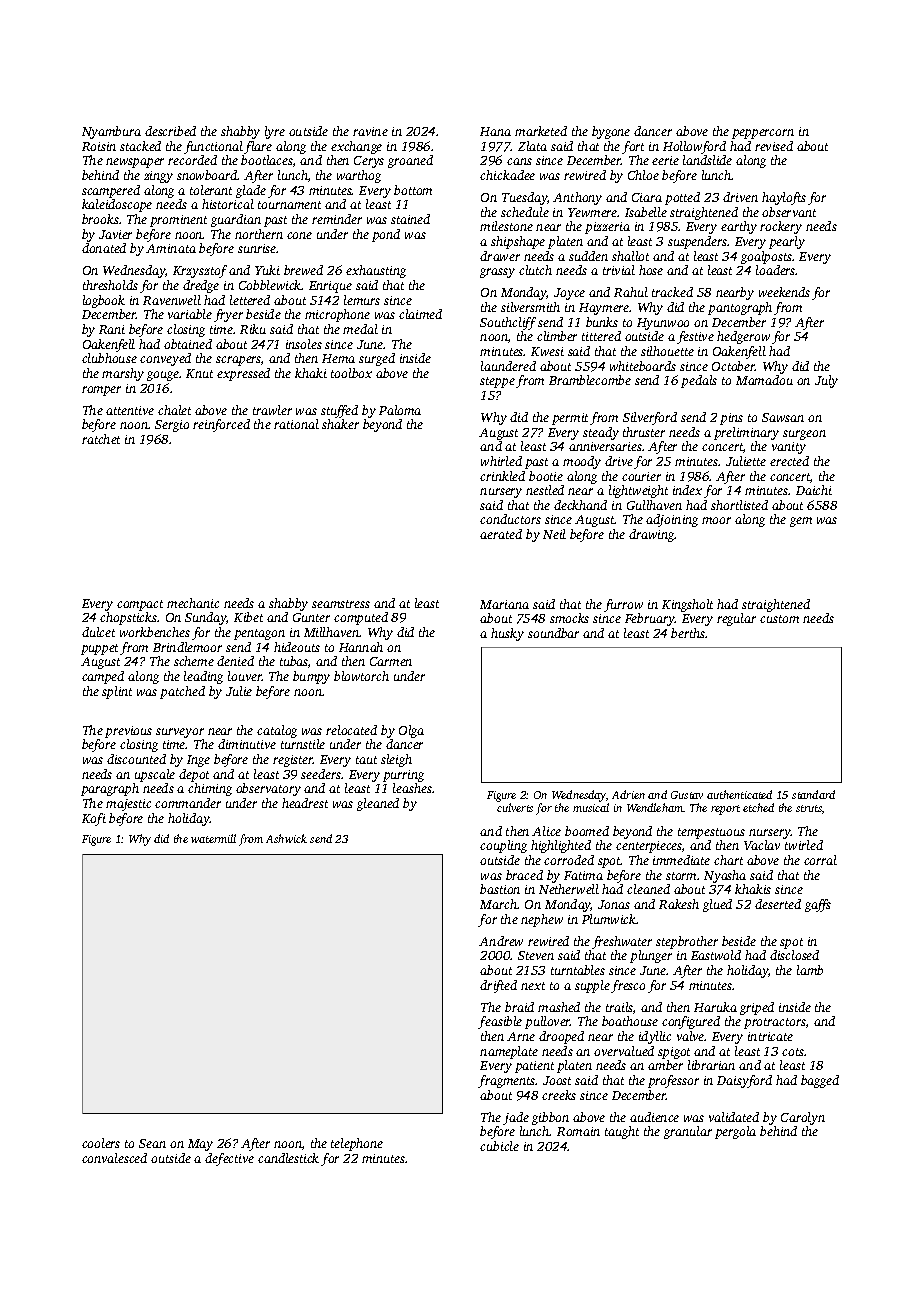 The height and width of the screenshot is (1314, 924). I want to click on Kibet, so click(248, 617).
